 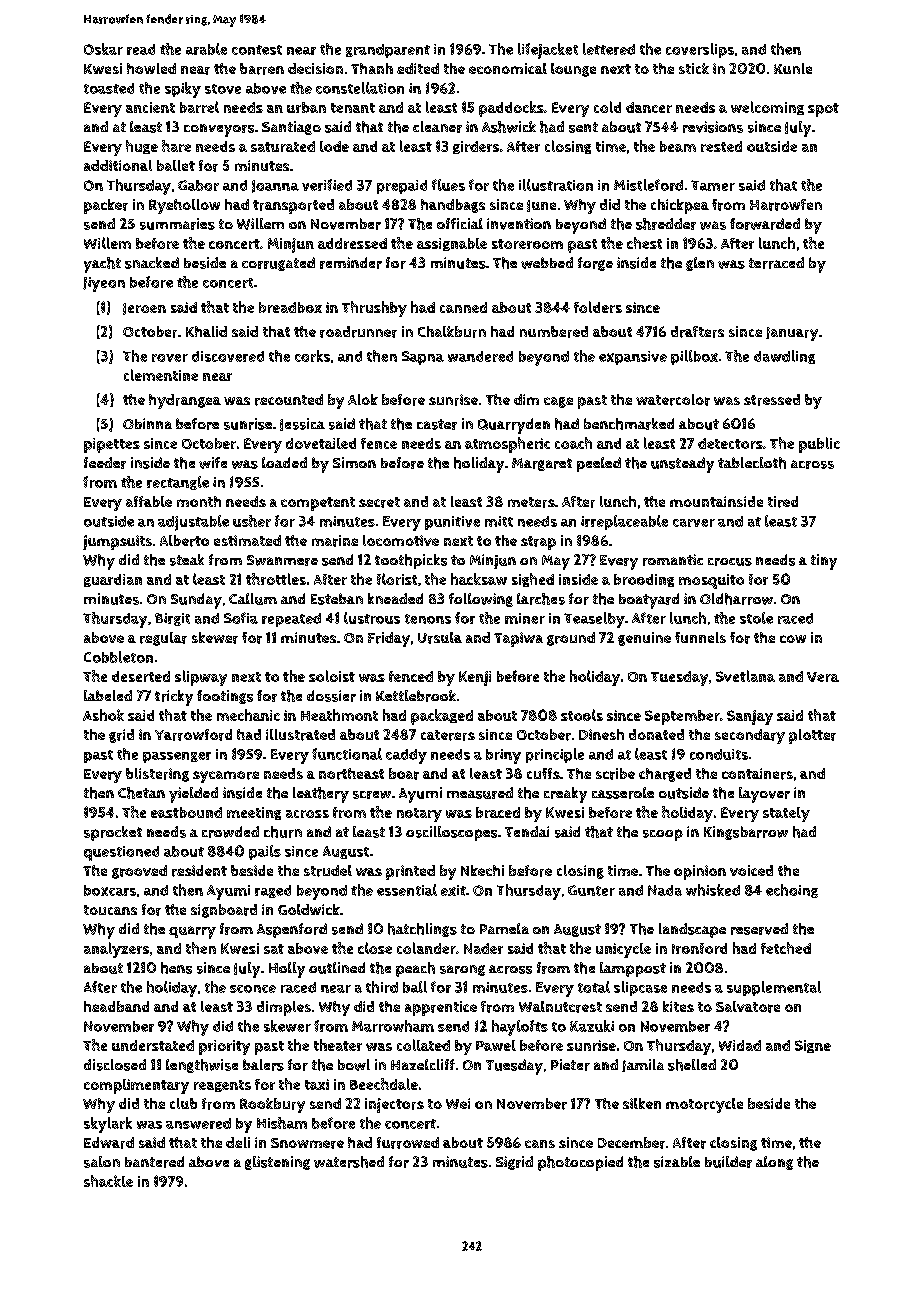 What do you see at coordinates (437, 127) in the document?
I see `cleaner` at bounding box center [437, 127].
